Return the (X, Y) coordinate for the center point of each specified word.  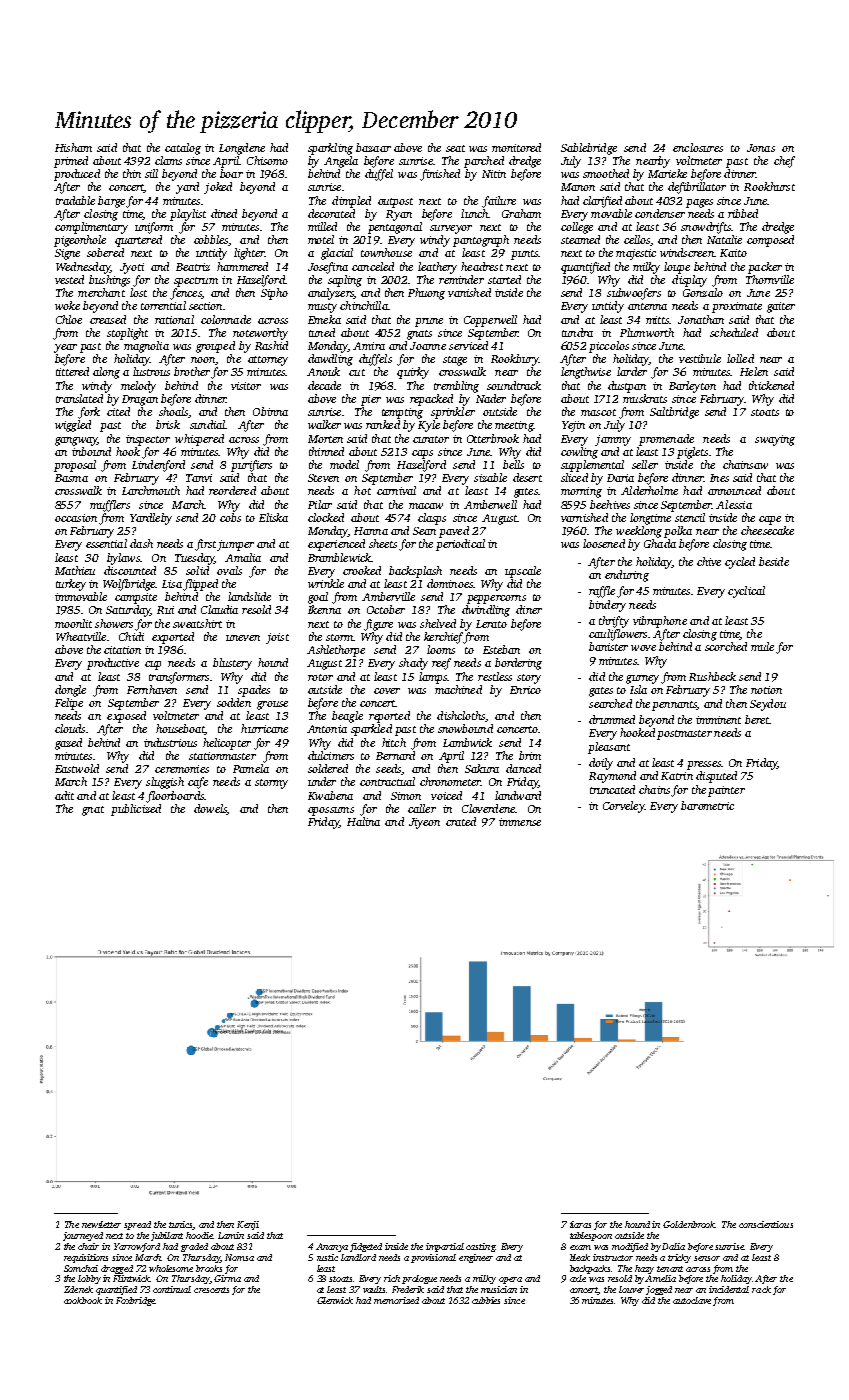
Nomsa (239, 1257)
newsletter (101, 1224)
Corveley (623, 807)
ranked (383, 424)
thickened (771, 385)
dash (141, 543)
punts (524, 255)
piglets (692, 453)
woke (67, 305)
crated (461, 821)
